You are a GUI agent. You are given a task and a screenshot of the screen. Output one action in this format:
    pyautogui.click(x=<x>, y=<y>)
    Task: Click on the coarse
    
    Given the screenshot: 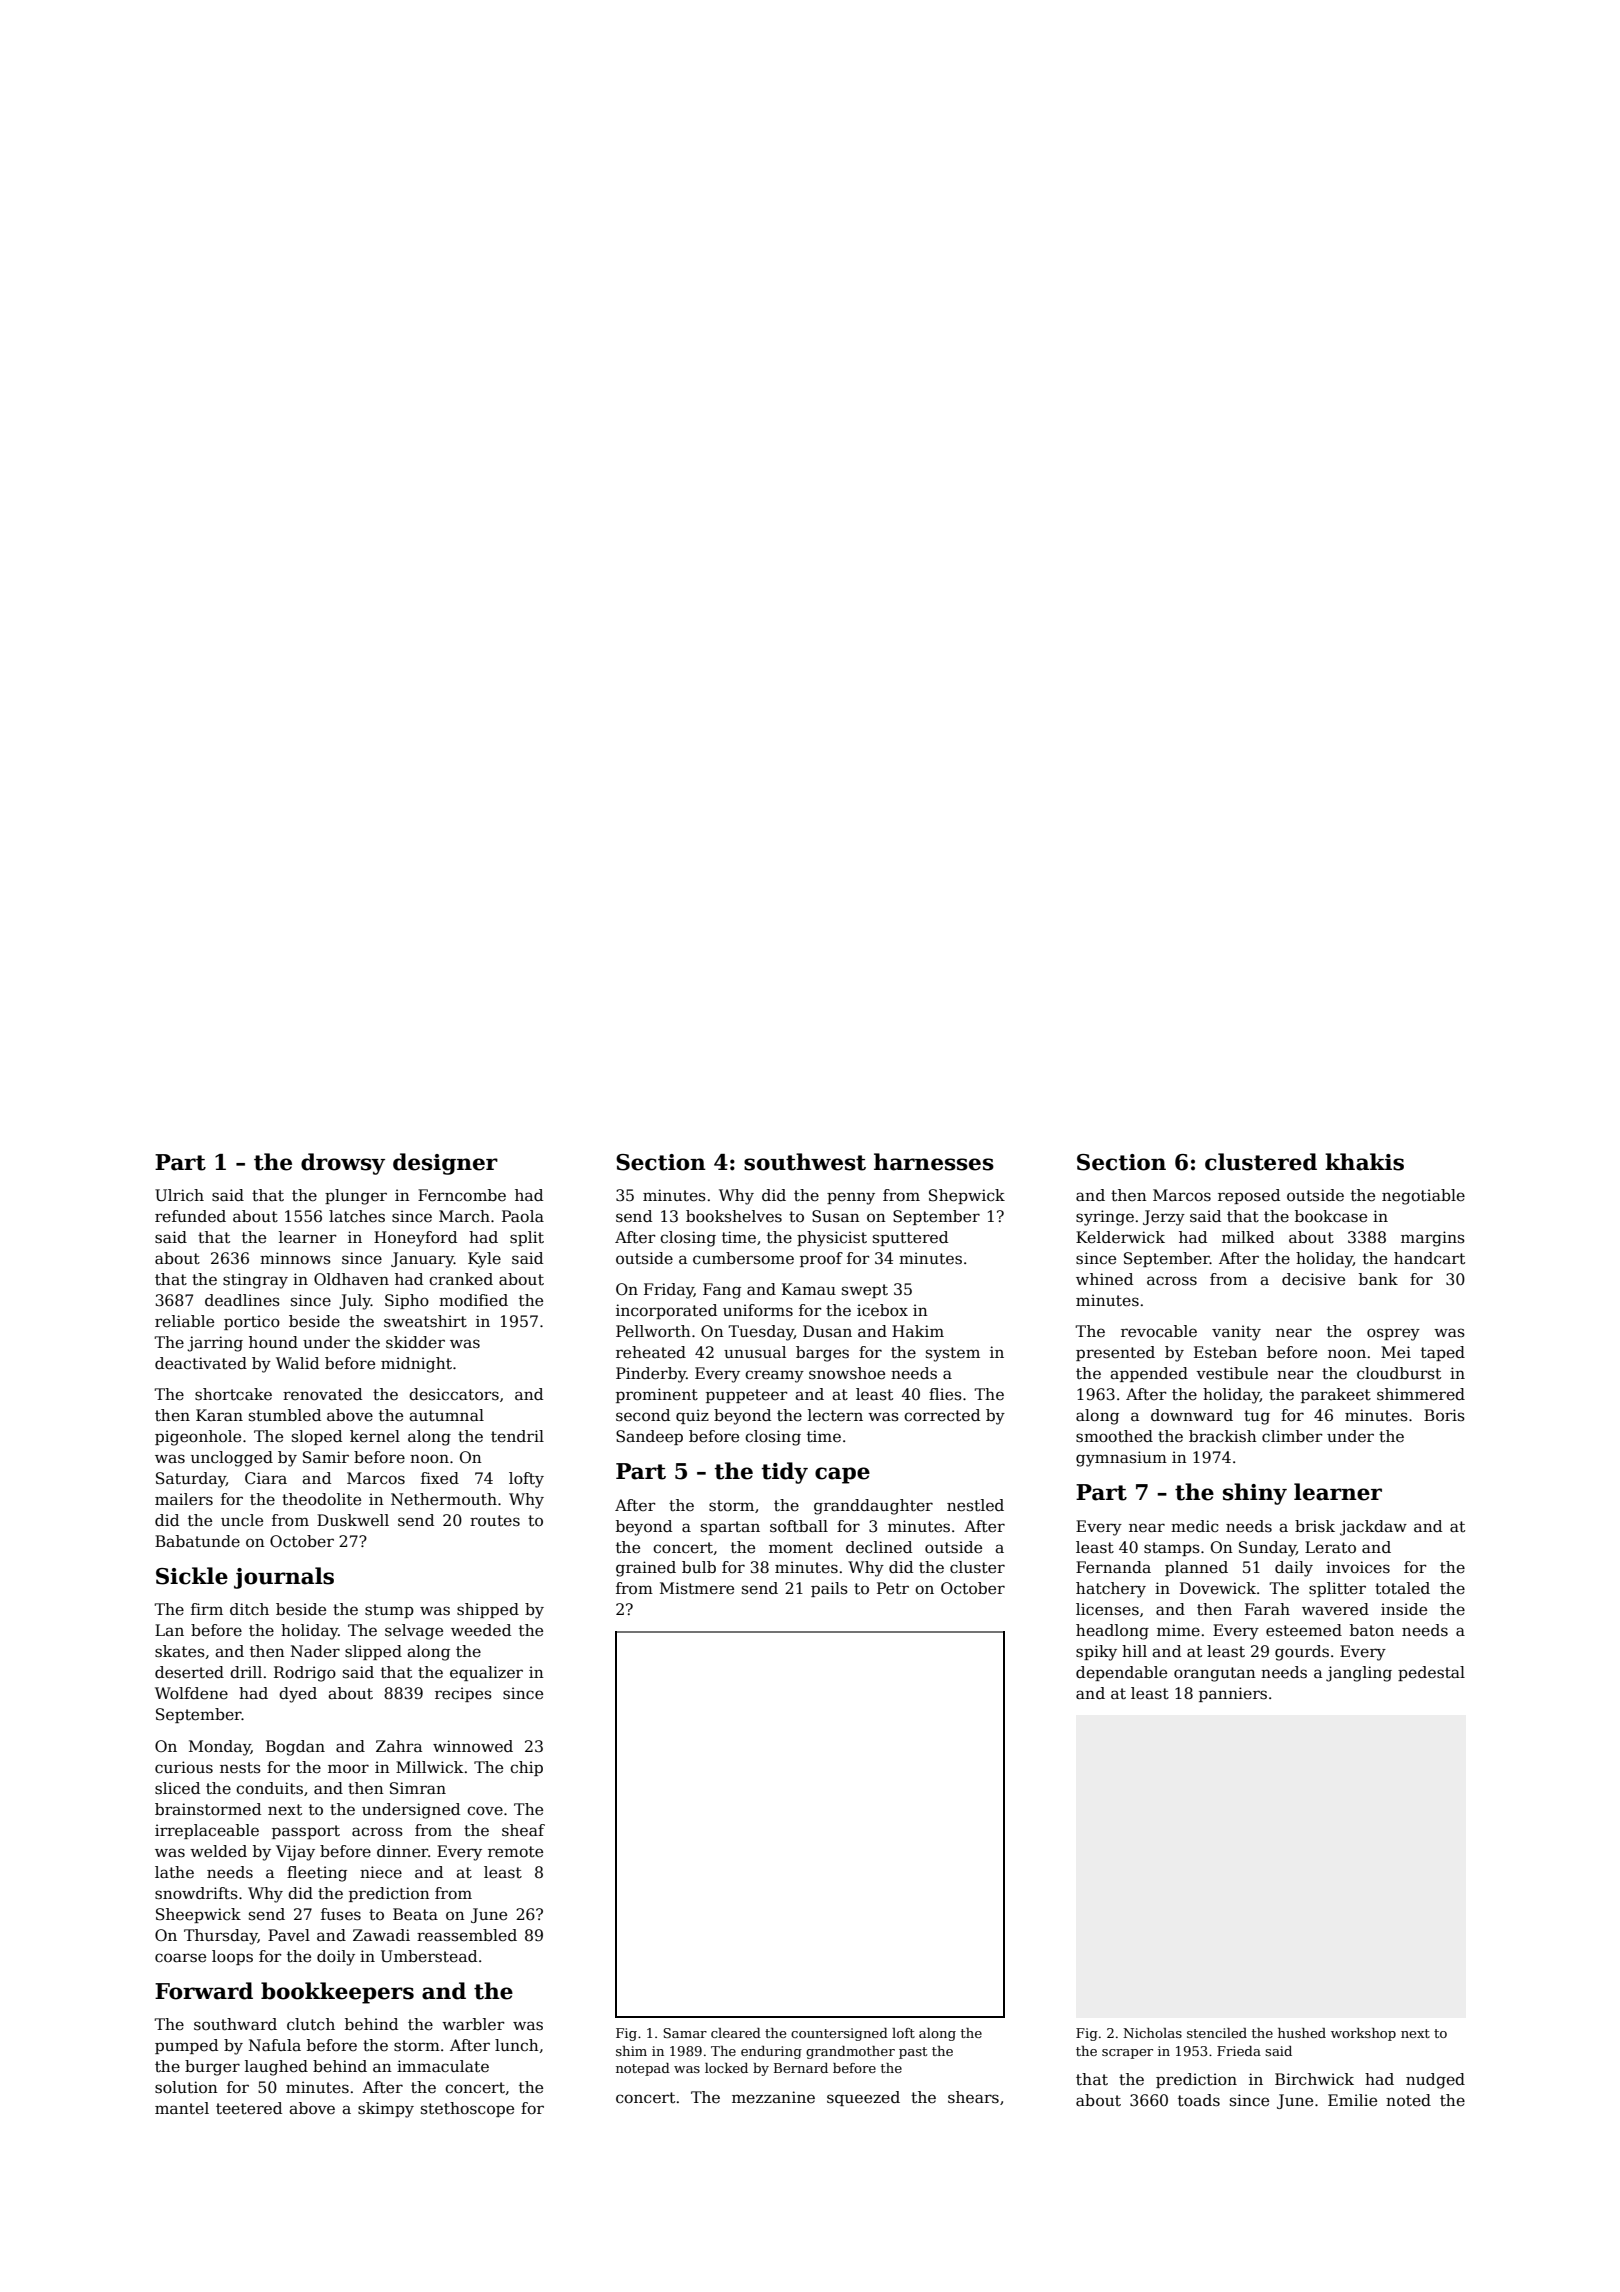 What is the action you would take?
    pyautogui.click(x=180, y=1958)
